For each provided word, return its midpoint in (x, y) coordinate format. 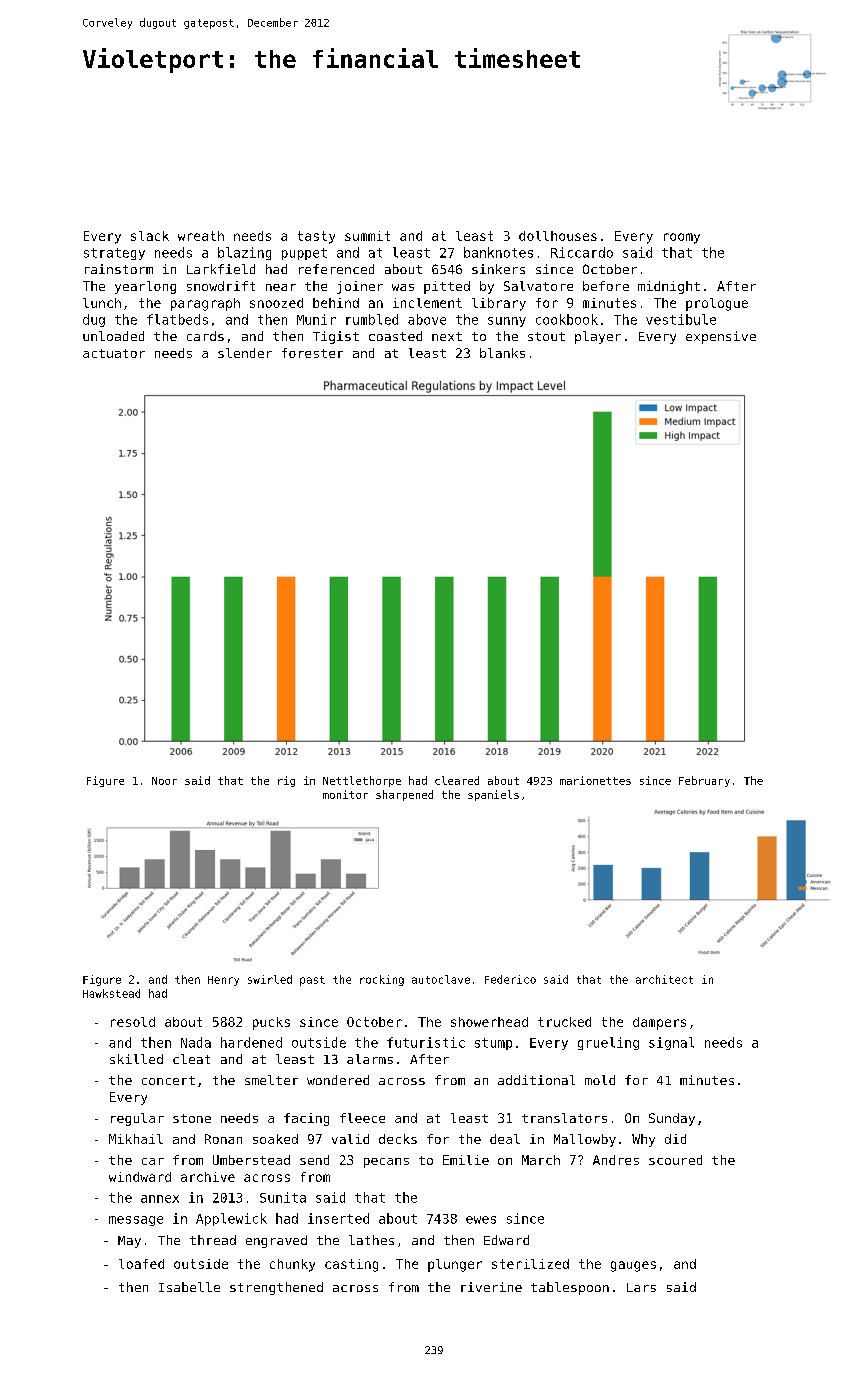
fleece (362, 1118)
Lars (641, 1287)
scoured (675, 1160)
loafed (141, 1264)
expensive (721, 337)
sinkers (498, 269)
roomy (682, 238)
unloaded (113, 336)
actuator (114, 353)
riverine (491, 1287)
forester (312, 353)
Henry (223, 981)
